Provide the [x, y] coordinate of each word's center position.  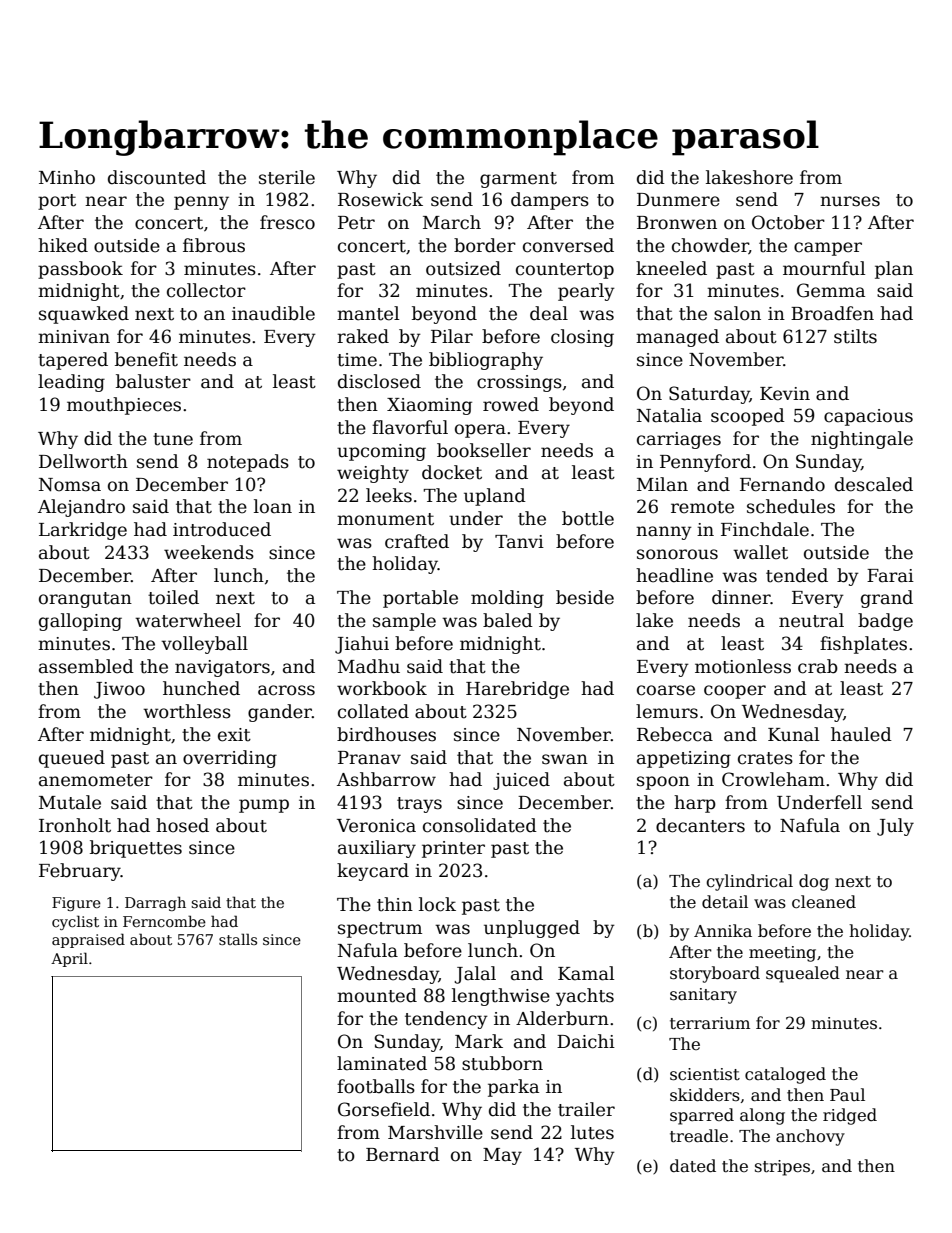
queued [72, 759]
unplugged [532, 929]
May [502, 1156]
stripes [782, 1168]
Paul [847, 1095]
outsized [463, 268]
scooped [748, 417]
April [69, 959]
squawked [84, 315]
